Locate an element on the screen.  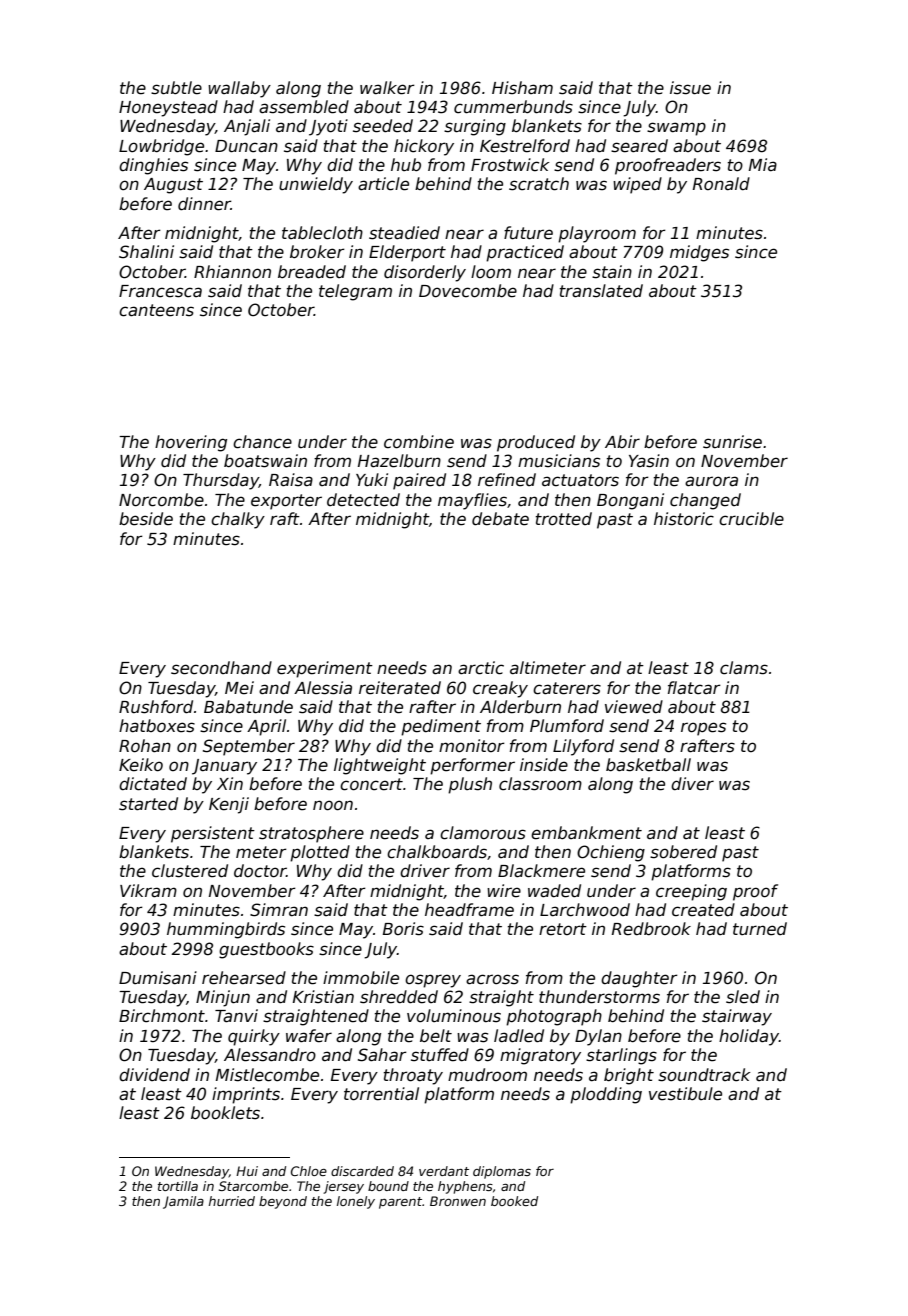
Babatunde is located at coordinates (248, 707).
